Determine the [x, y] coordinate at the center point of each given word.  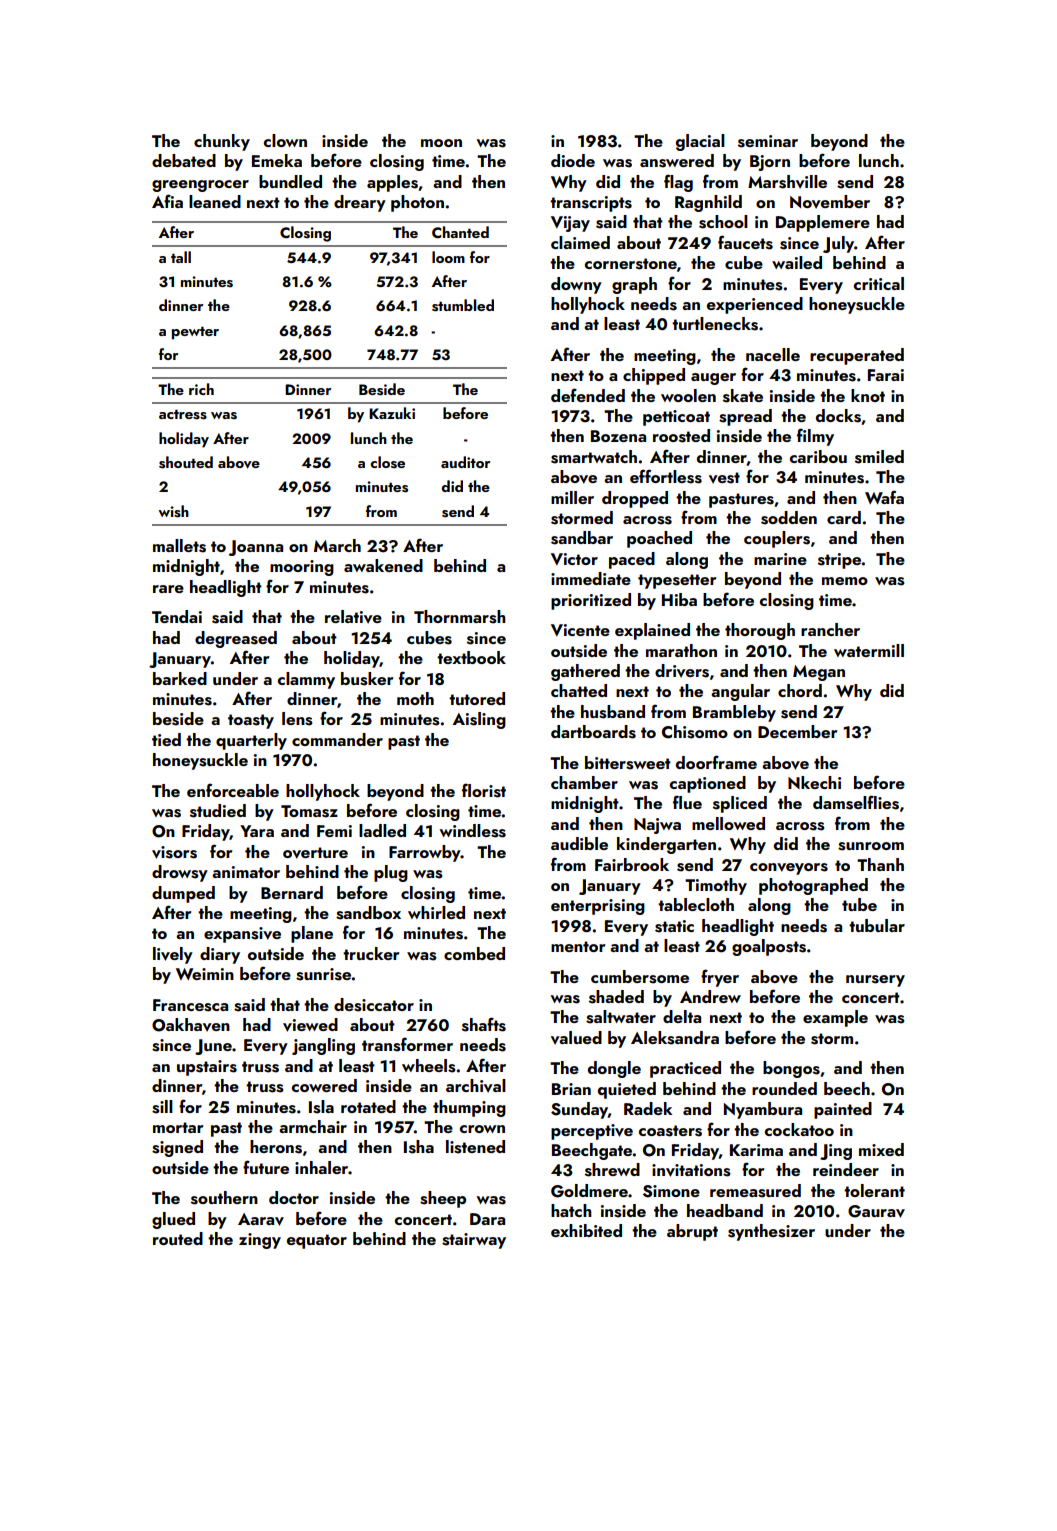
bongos [791, 1069]
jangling [323, 1046]
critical [879, 283]
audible [579, 843]
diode [573, 160]
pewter [195, 333]
